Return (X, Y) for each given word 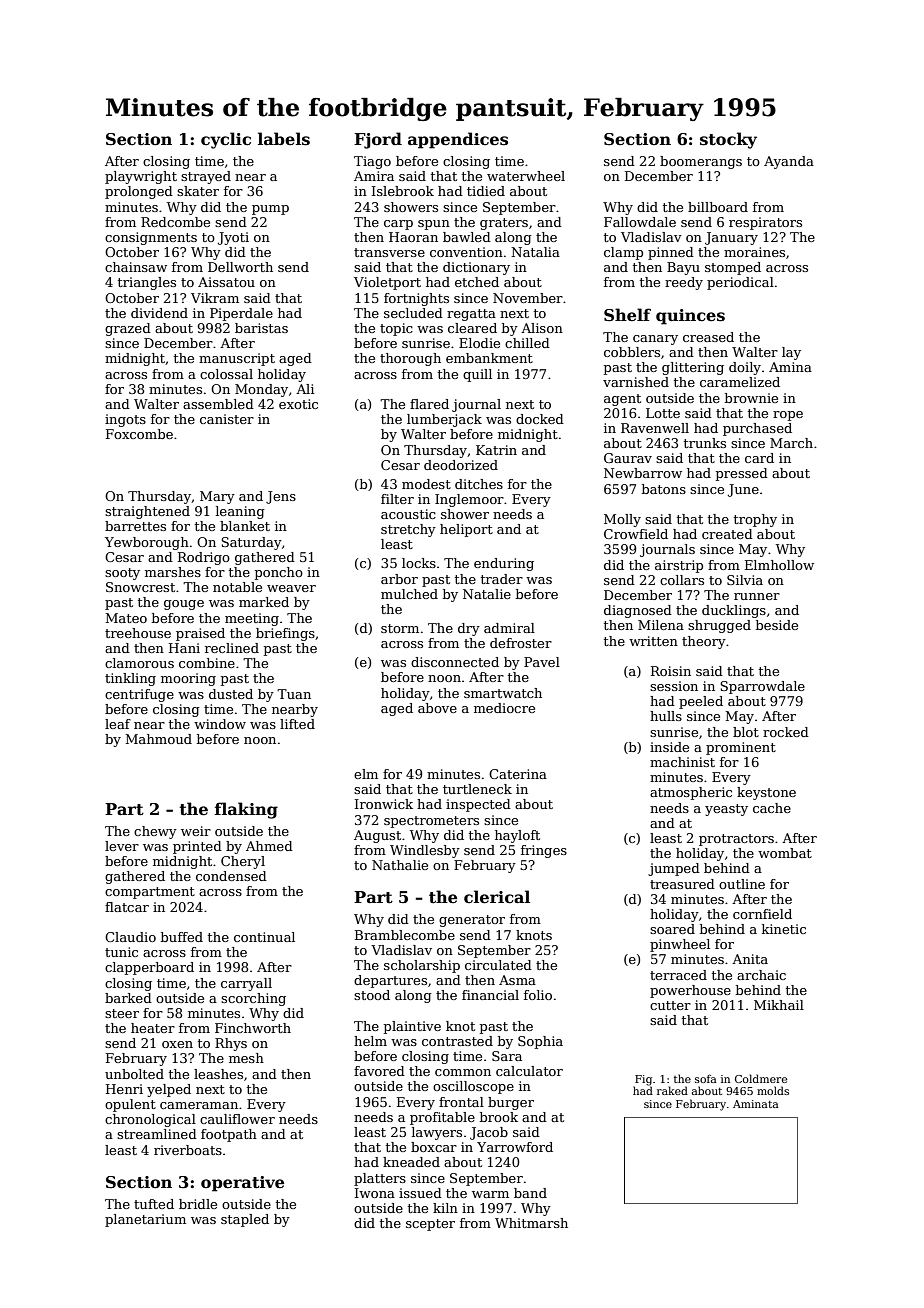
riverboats (188, 1150)
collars (682, 580)
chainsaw (136, 267)
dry (469, 629)
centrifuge (139, 695)
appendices (458, 140)
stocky (728, 140)
